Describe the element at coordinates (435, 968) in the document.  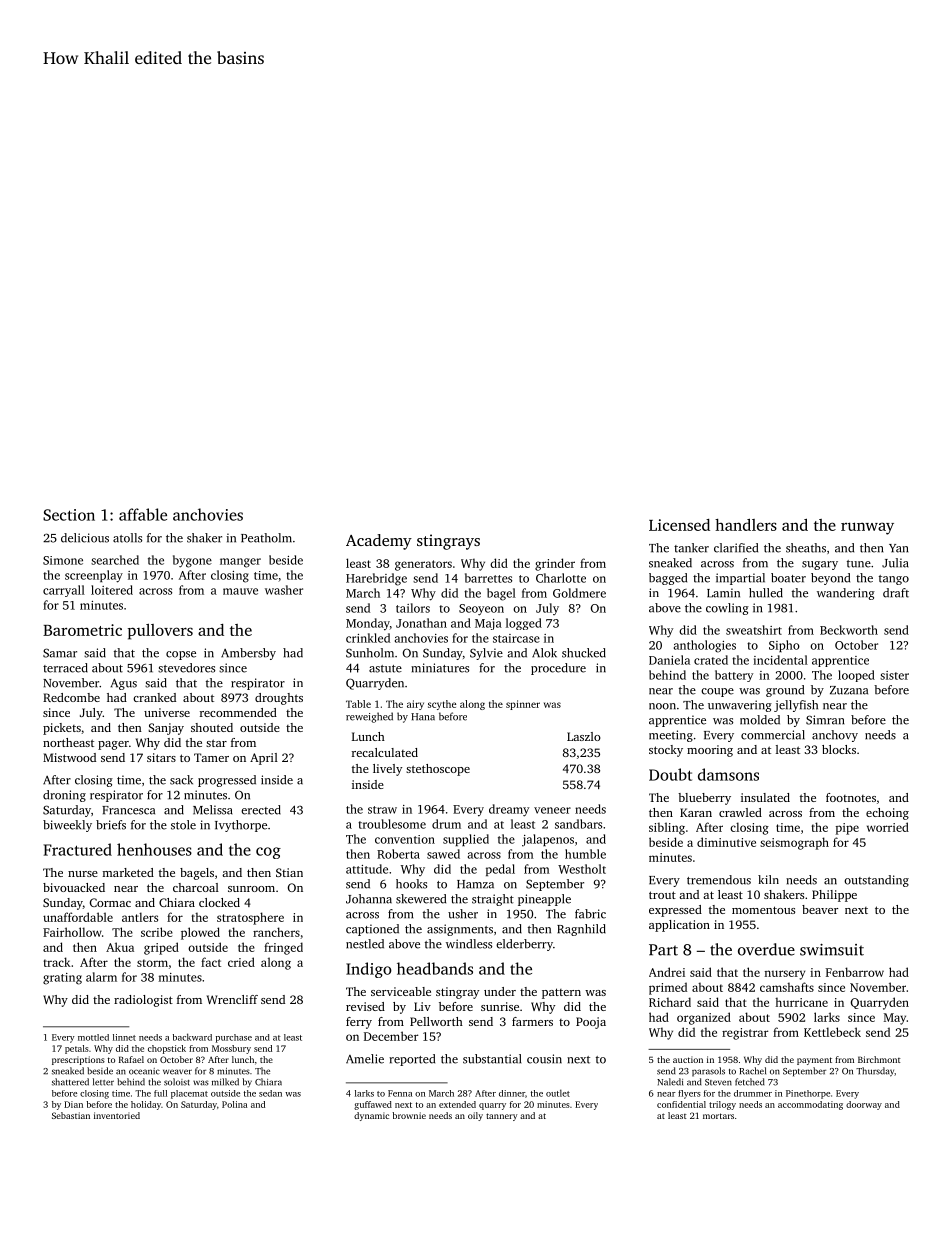
I see `headbands` at that location.
